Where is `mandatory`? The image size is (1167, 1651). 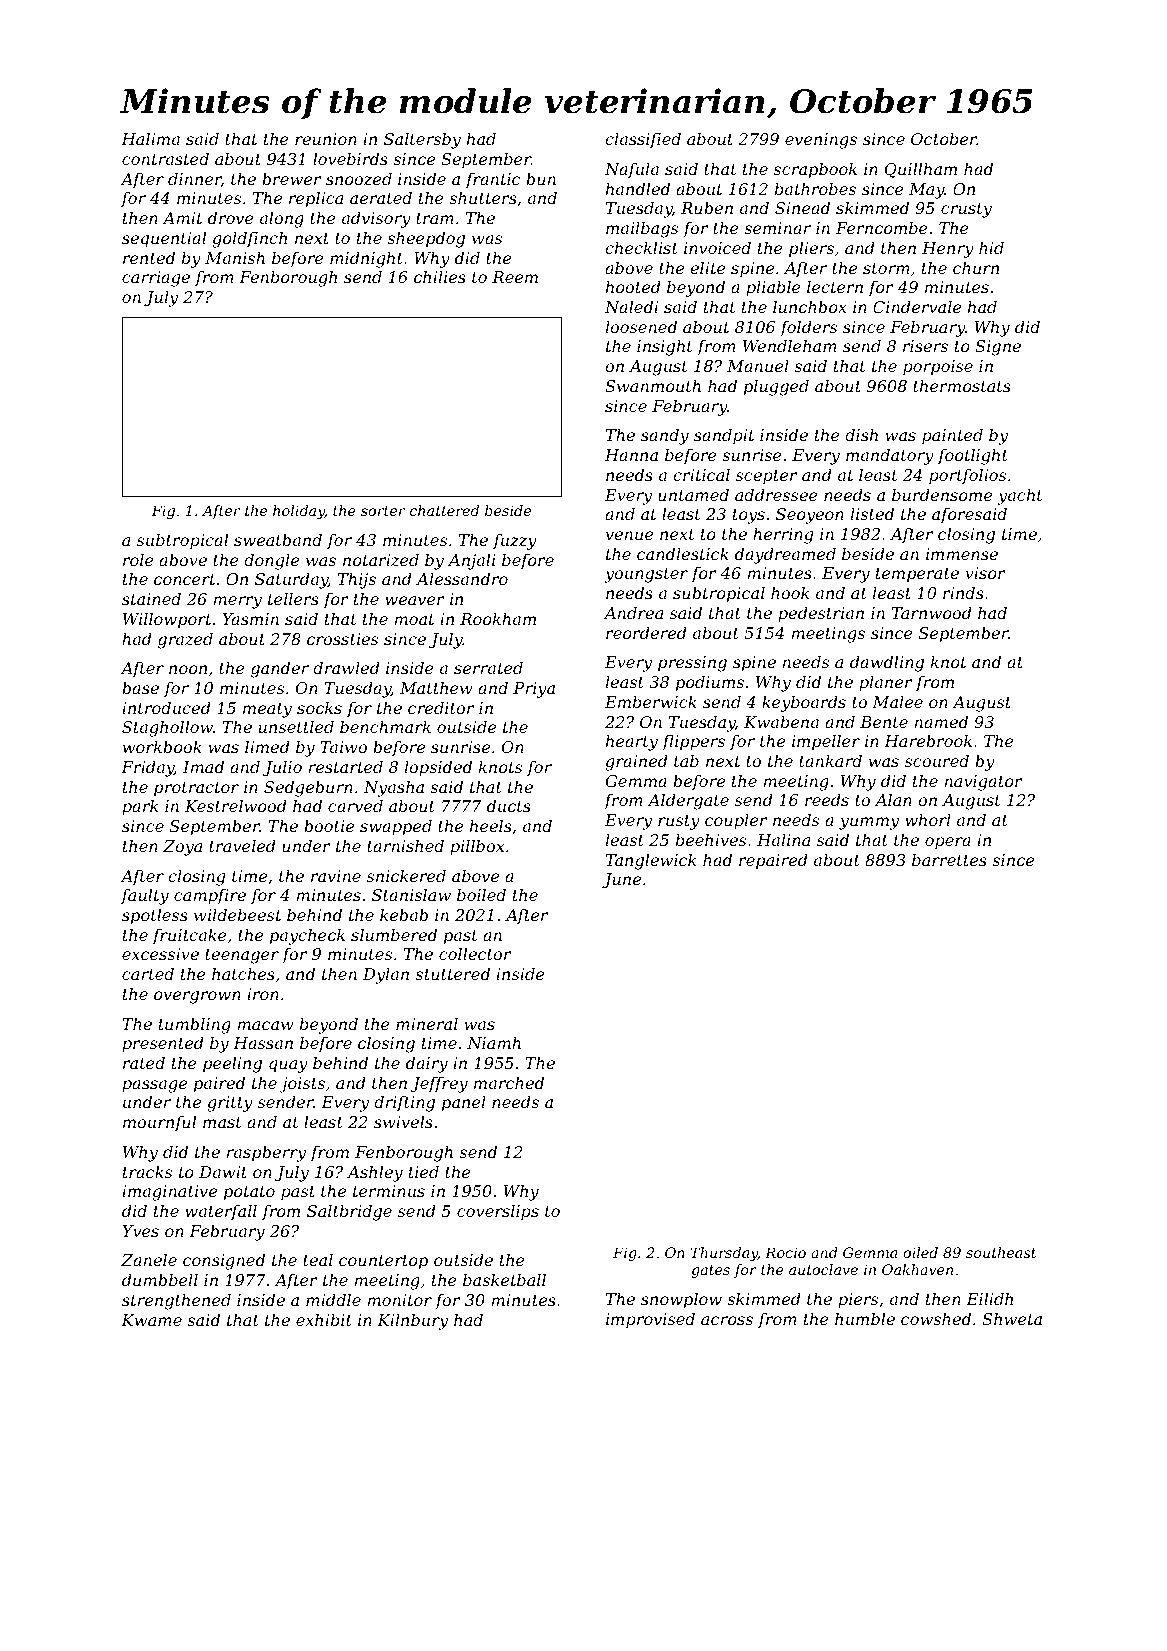 mandatory is located at coordinates (890, 456).
